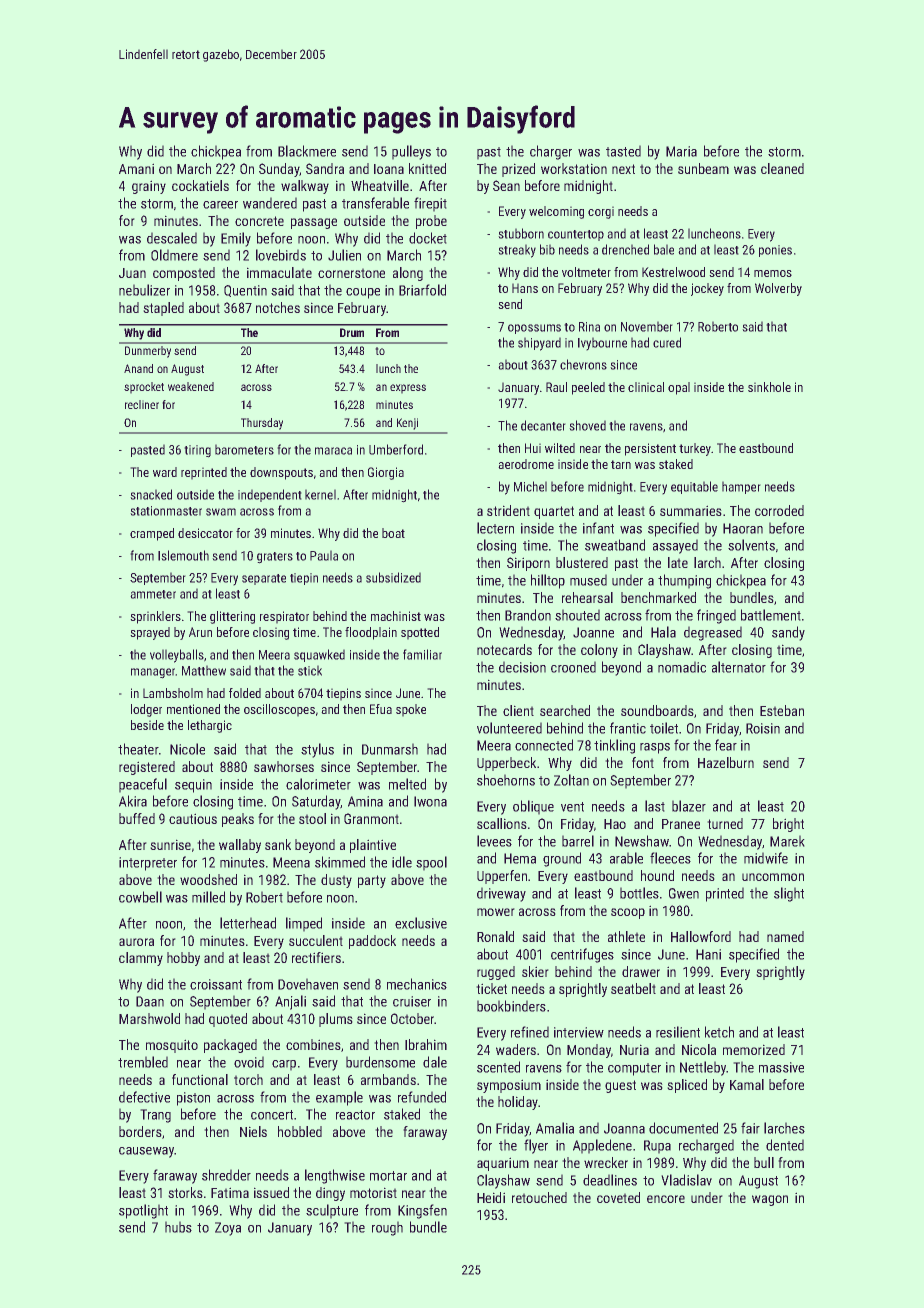 This image has width=924, height=1308. Describe the element at coordinates (775, 251) in the image. I see `ponies` at that location.
